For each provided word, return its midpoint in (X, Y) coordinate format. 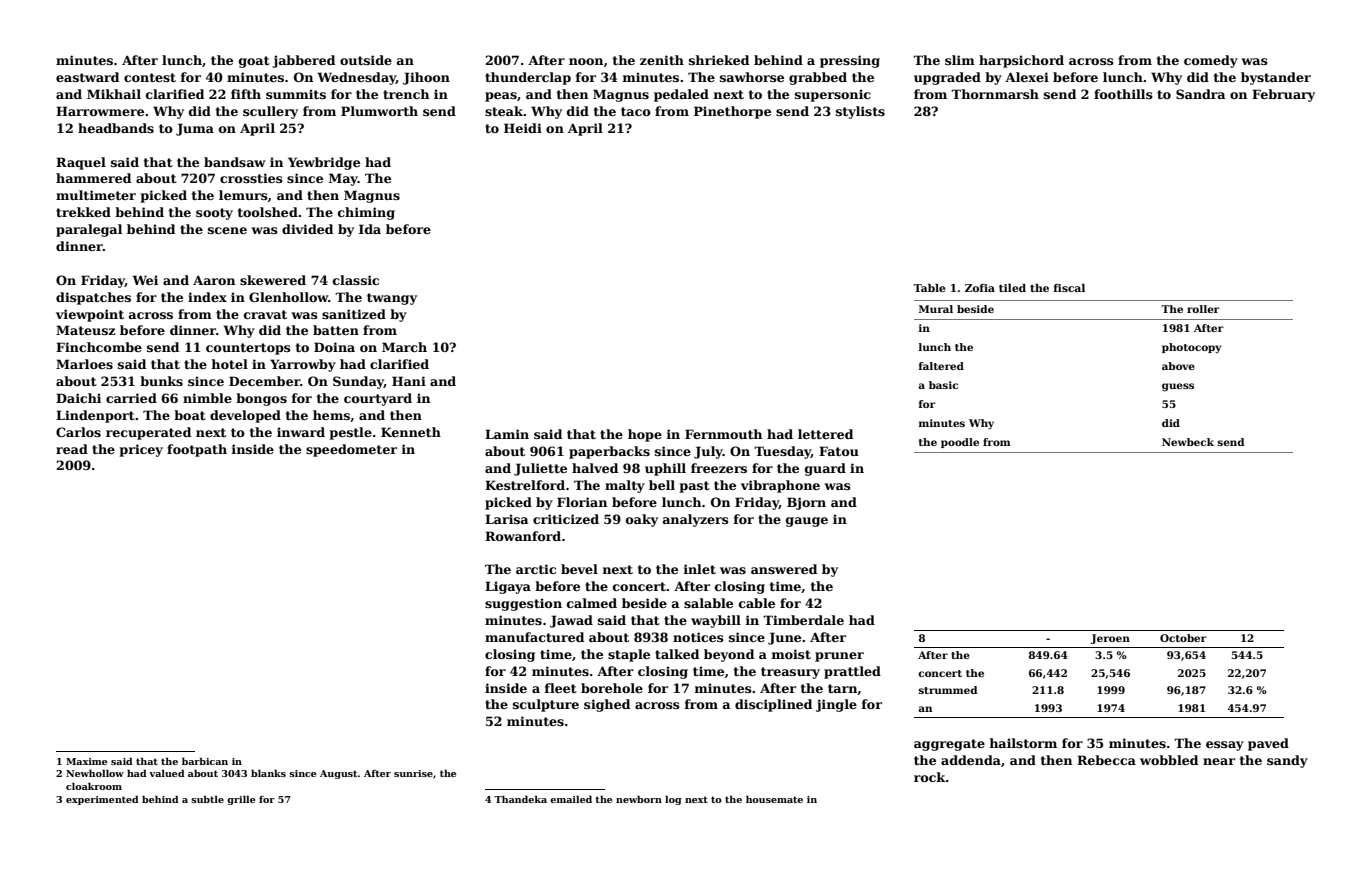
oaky (642, 520)
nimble (207, 398)
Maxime (86, 761)
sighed (607, 705)
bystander (1276, 78)
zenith (662, 60)
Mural (936, 309)
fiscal (1069, 288)
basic (943, 385)
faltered (941, 366)
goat (254, 62)
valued (167, 773)
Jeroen (1110, 639)
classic (356, 280)
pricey (141, 450)
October (1183, 638)
